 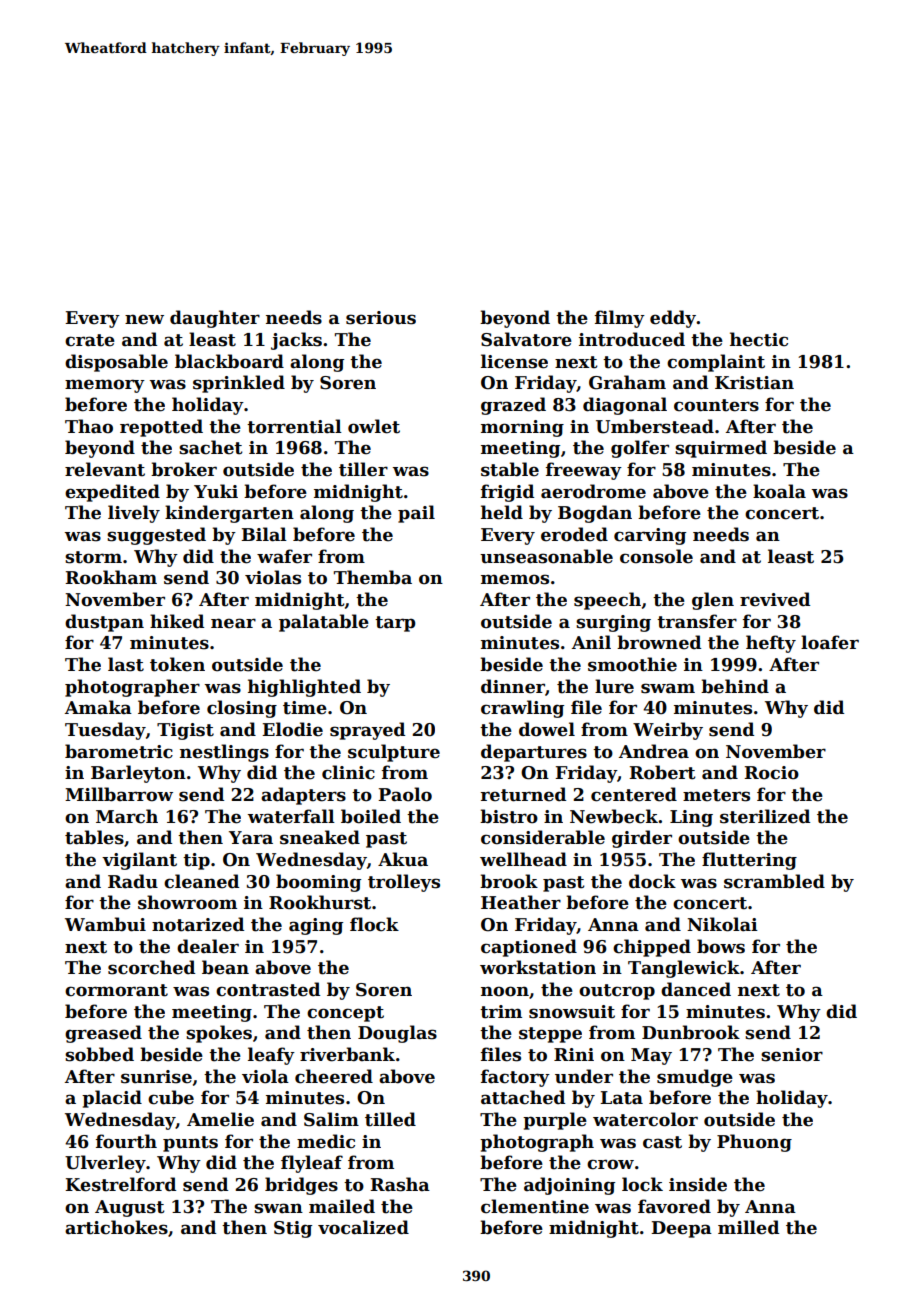 I want to click on Rocio, so click(x=771, y=773).
